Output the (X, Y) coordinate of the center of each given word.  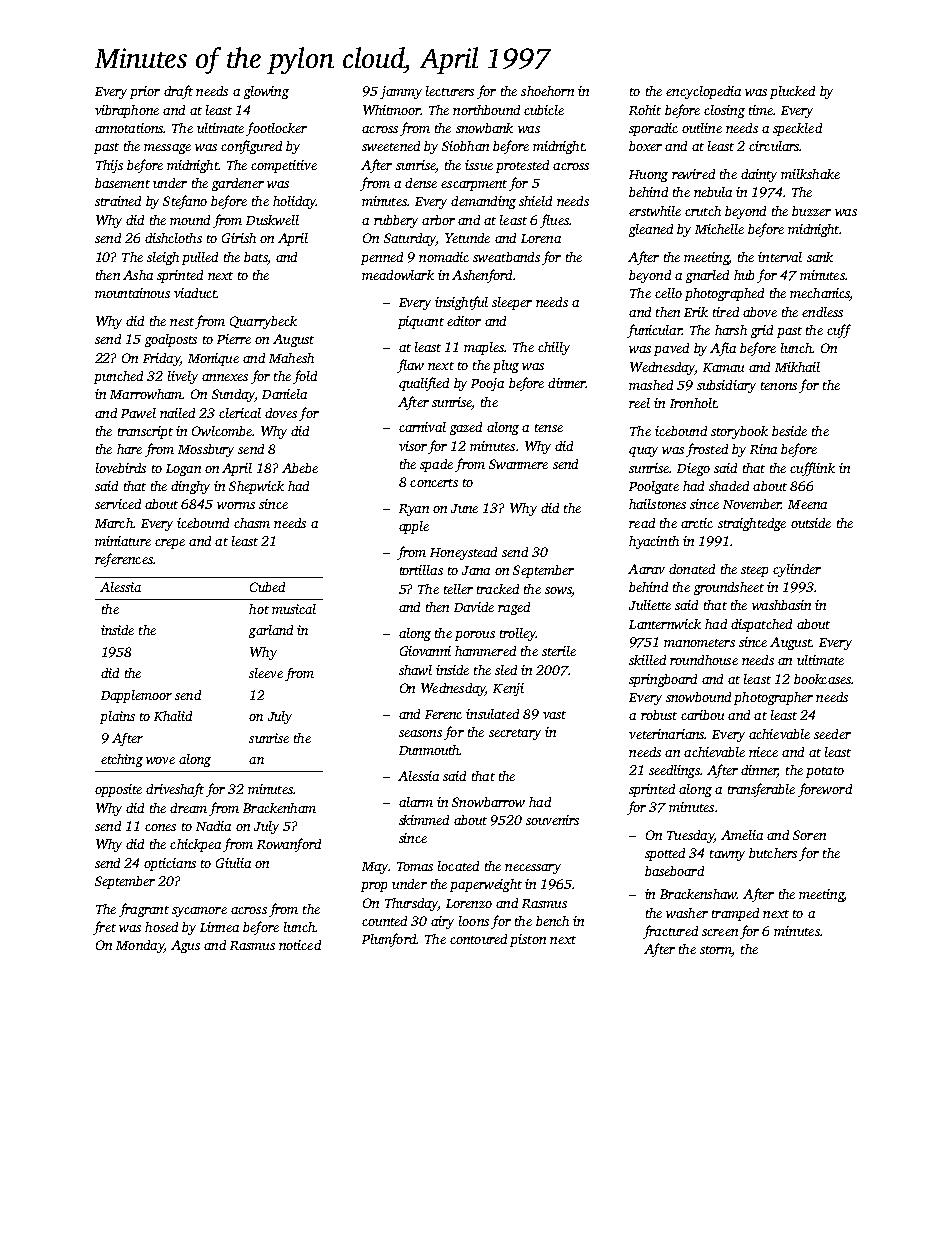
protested (522, 166)
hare (129, 449)
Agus (185, 946)
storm (716, 951)
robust (659, 715)
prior (145, 92)
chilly (554, 348)
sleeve (266, 673)
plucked (792, 92)
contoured (478, 939)
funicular (654, 331)
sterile (559, 651)
